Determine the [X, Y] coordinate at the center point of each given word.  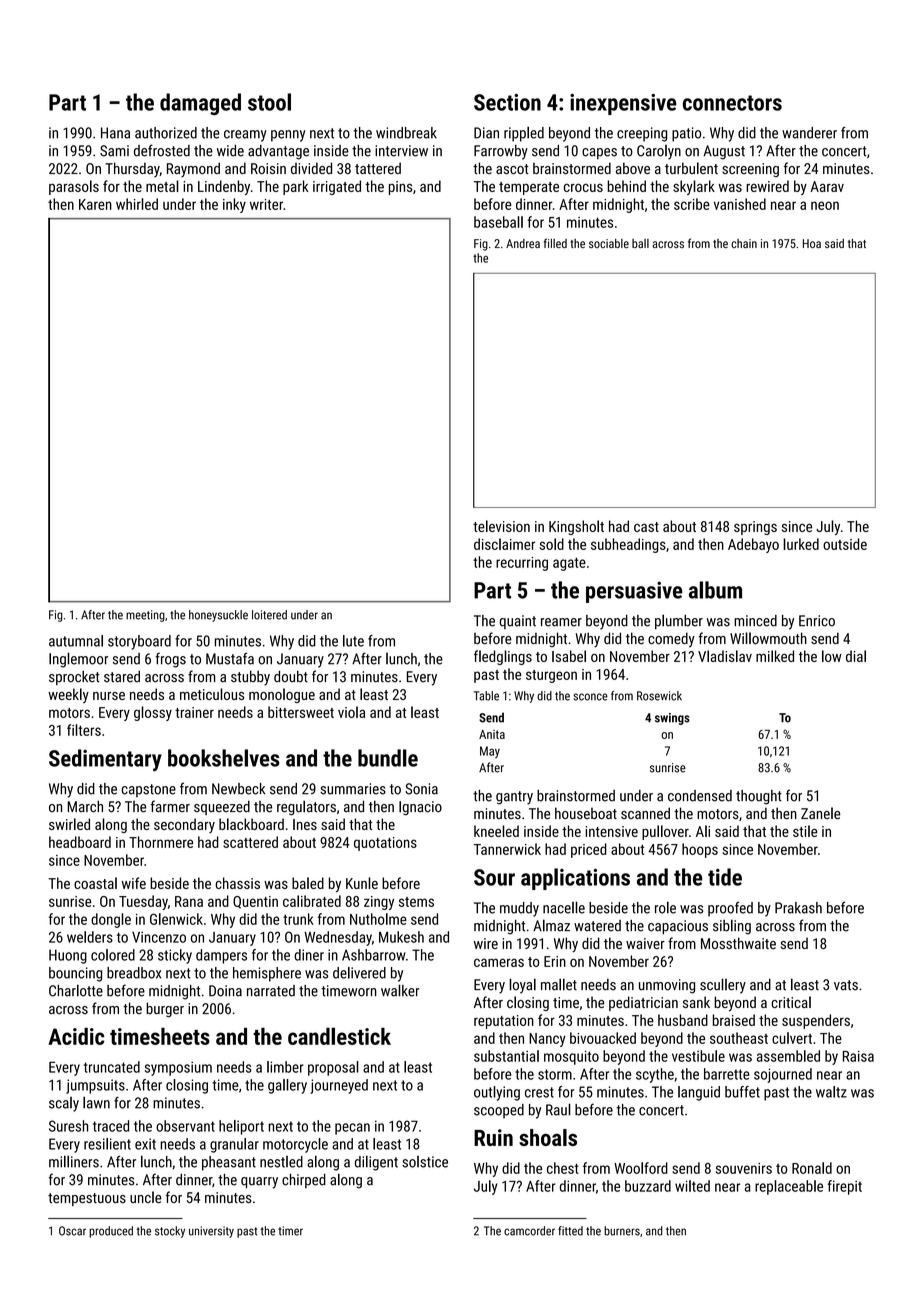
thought [759, 797]
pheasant [229, 1163]
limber [285, 1067]
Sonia [421, 789]
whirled [137, 204]
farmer [170, 806]
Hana [115, 133]
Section [507, 102]
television [501, 526]
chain [744, 243]
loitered [269, 615]
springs [755, 528]
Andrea [523, 243]
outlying [497, 1093]
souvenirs [744, 1168]
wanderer [809, 133]
